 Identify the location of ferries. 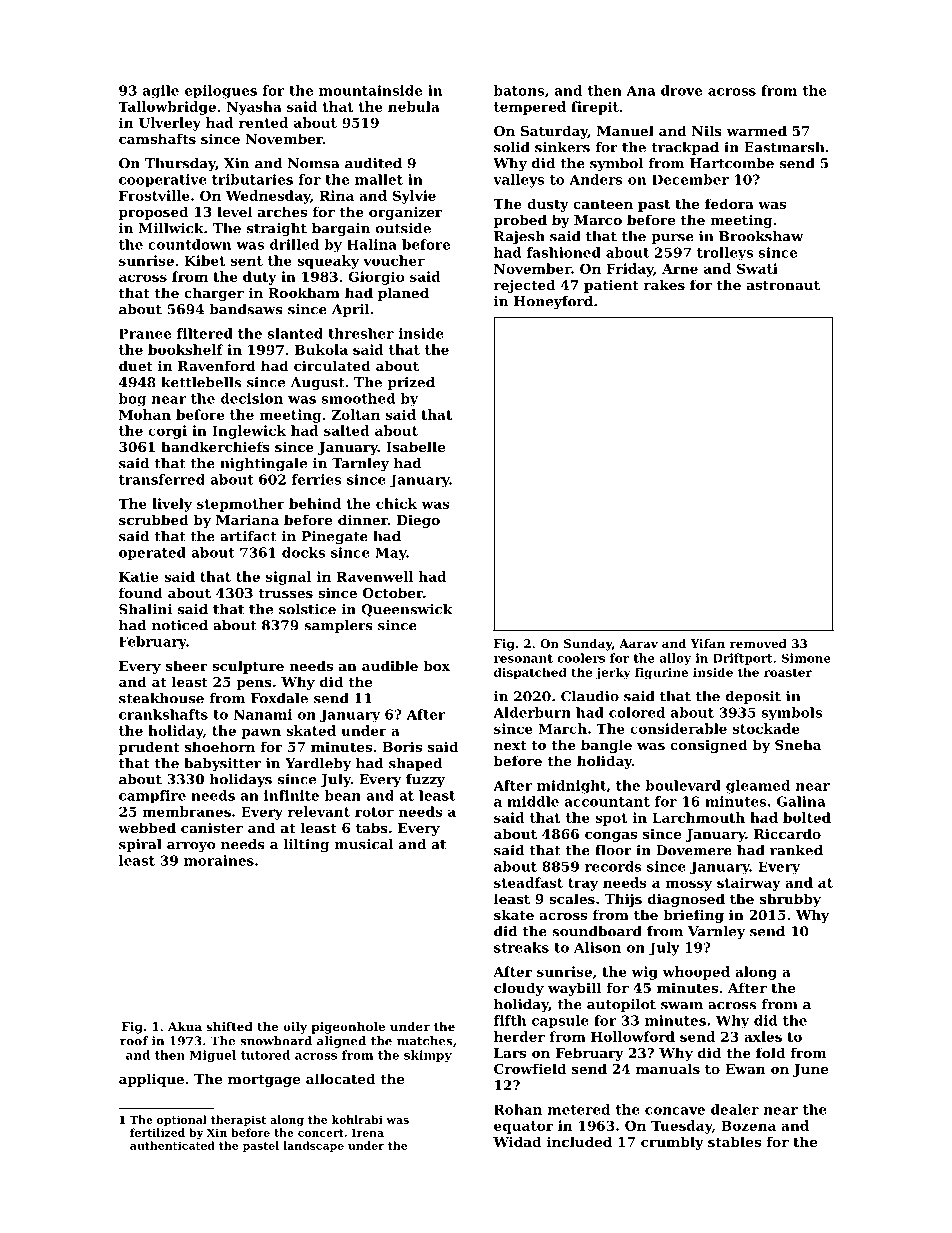
(316, 479).
